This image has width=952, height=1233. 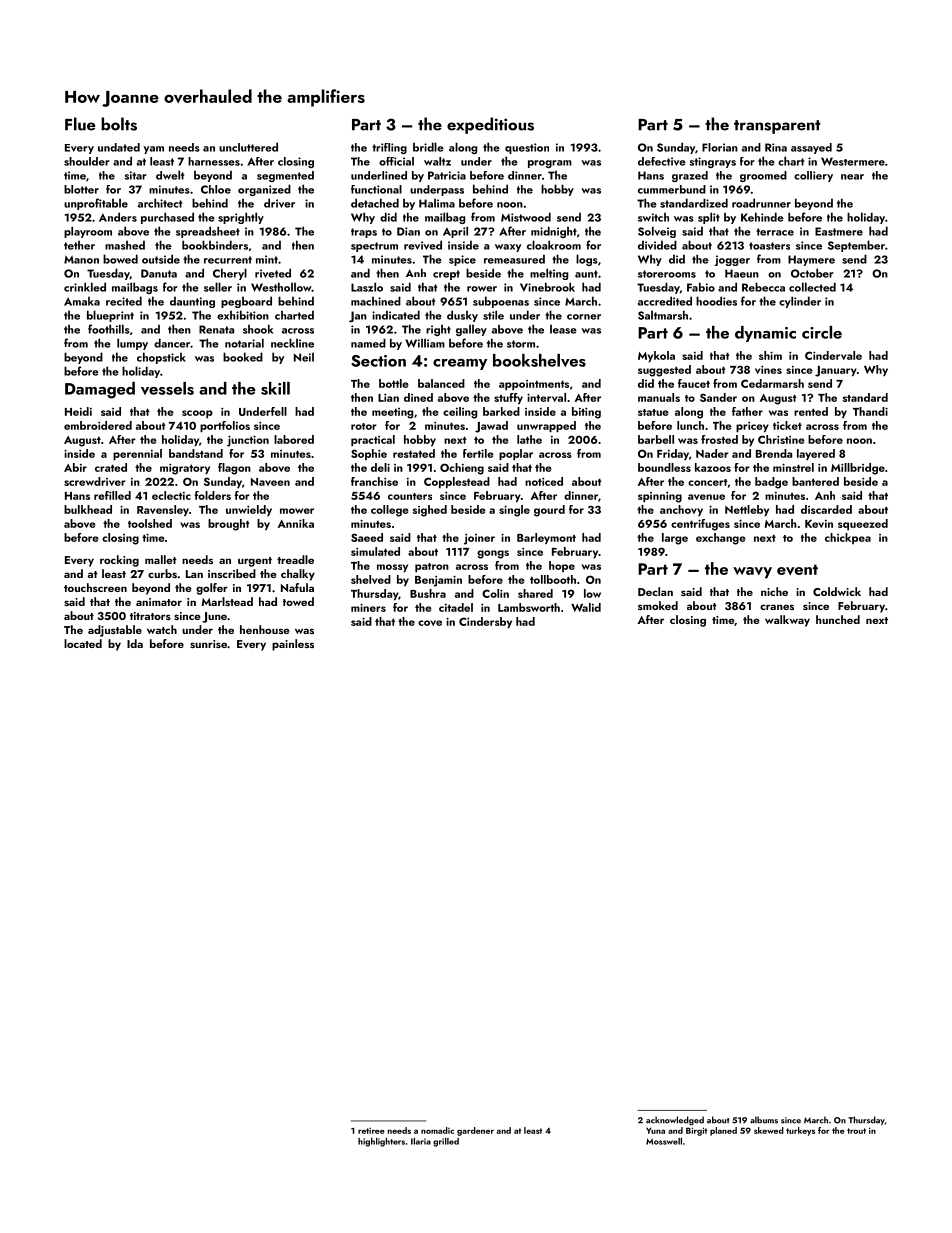 I want to click on albums, so click(x=764, y=1120).
